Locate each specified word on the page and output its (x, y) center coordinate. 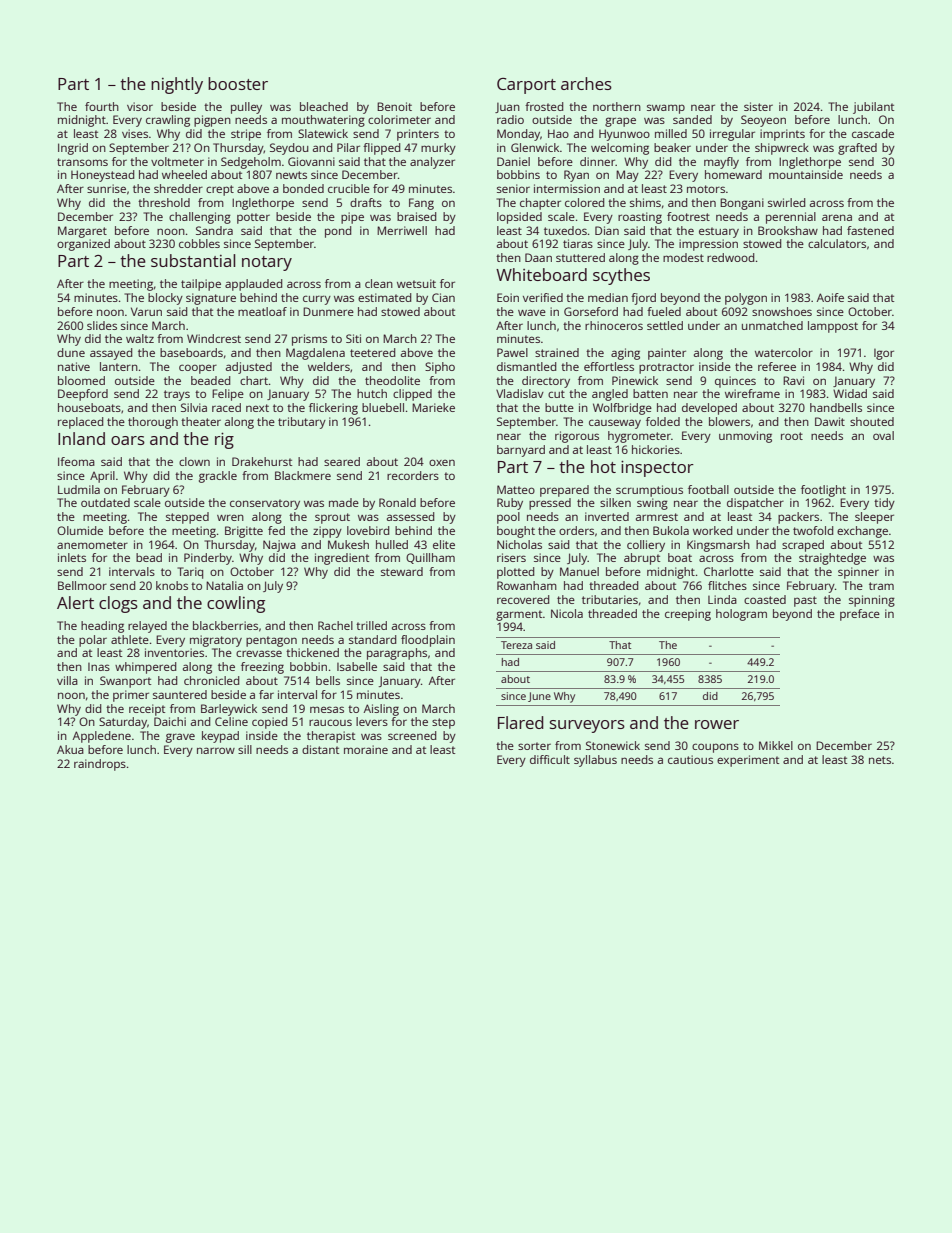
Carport (526, 86)
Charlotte (729, 571)
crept (220, 190)
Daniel (513, 161)
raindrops (100, 765)
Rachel (335, 625)
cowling (236, 604)
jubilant (873, 108)
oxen (442, 462)
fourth (102, 106)
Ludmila (79, 489)
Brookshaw (788, 230)
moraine (366, 749)
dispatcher (755, 504)
